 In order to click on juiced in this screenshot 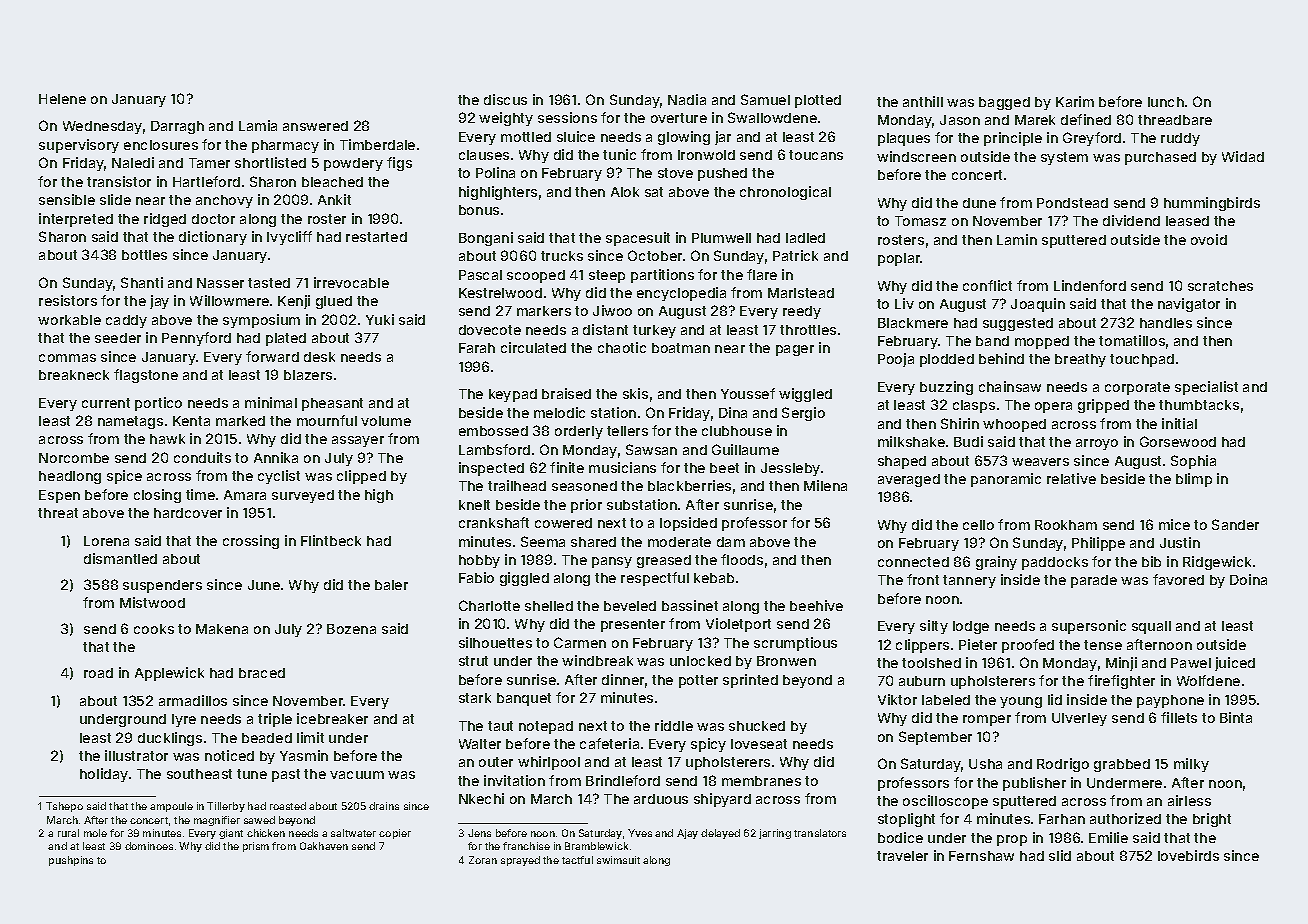, I will do `click(1235, 664)`.
